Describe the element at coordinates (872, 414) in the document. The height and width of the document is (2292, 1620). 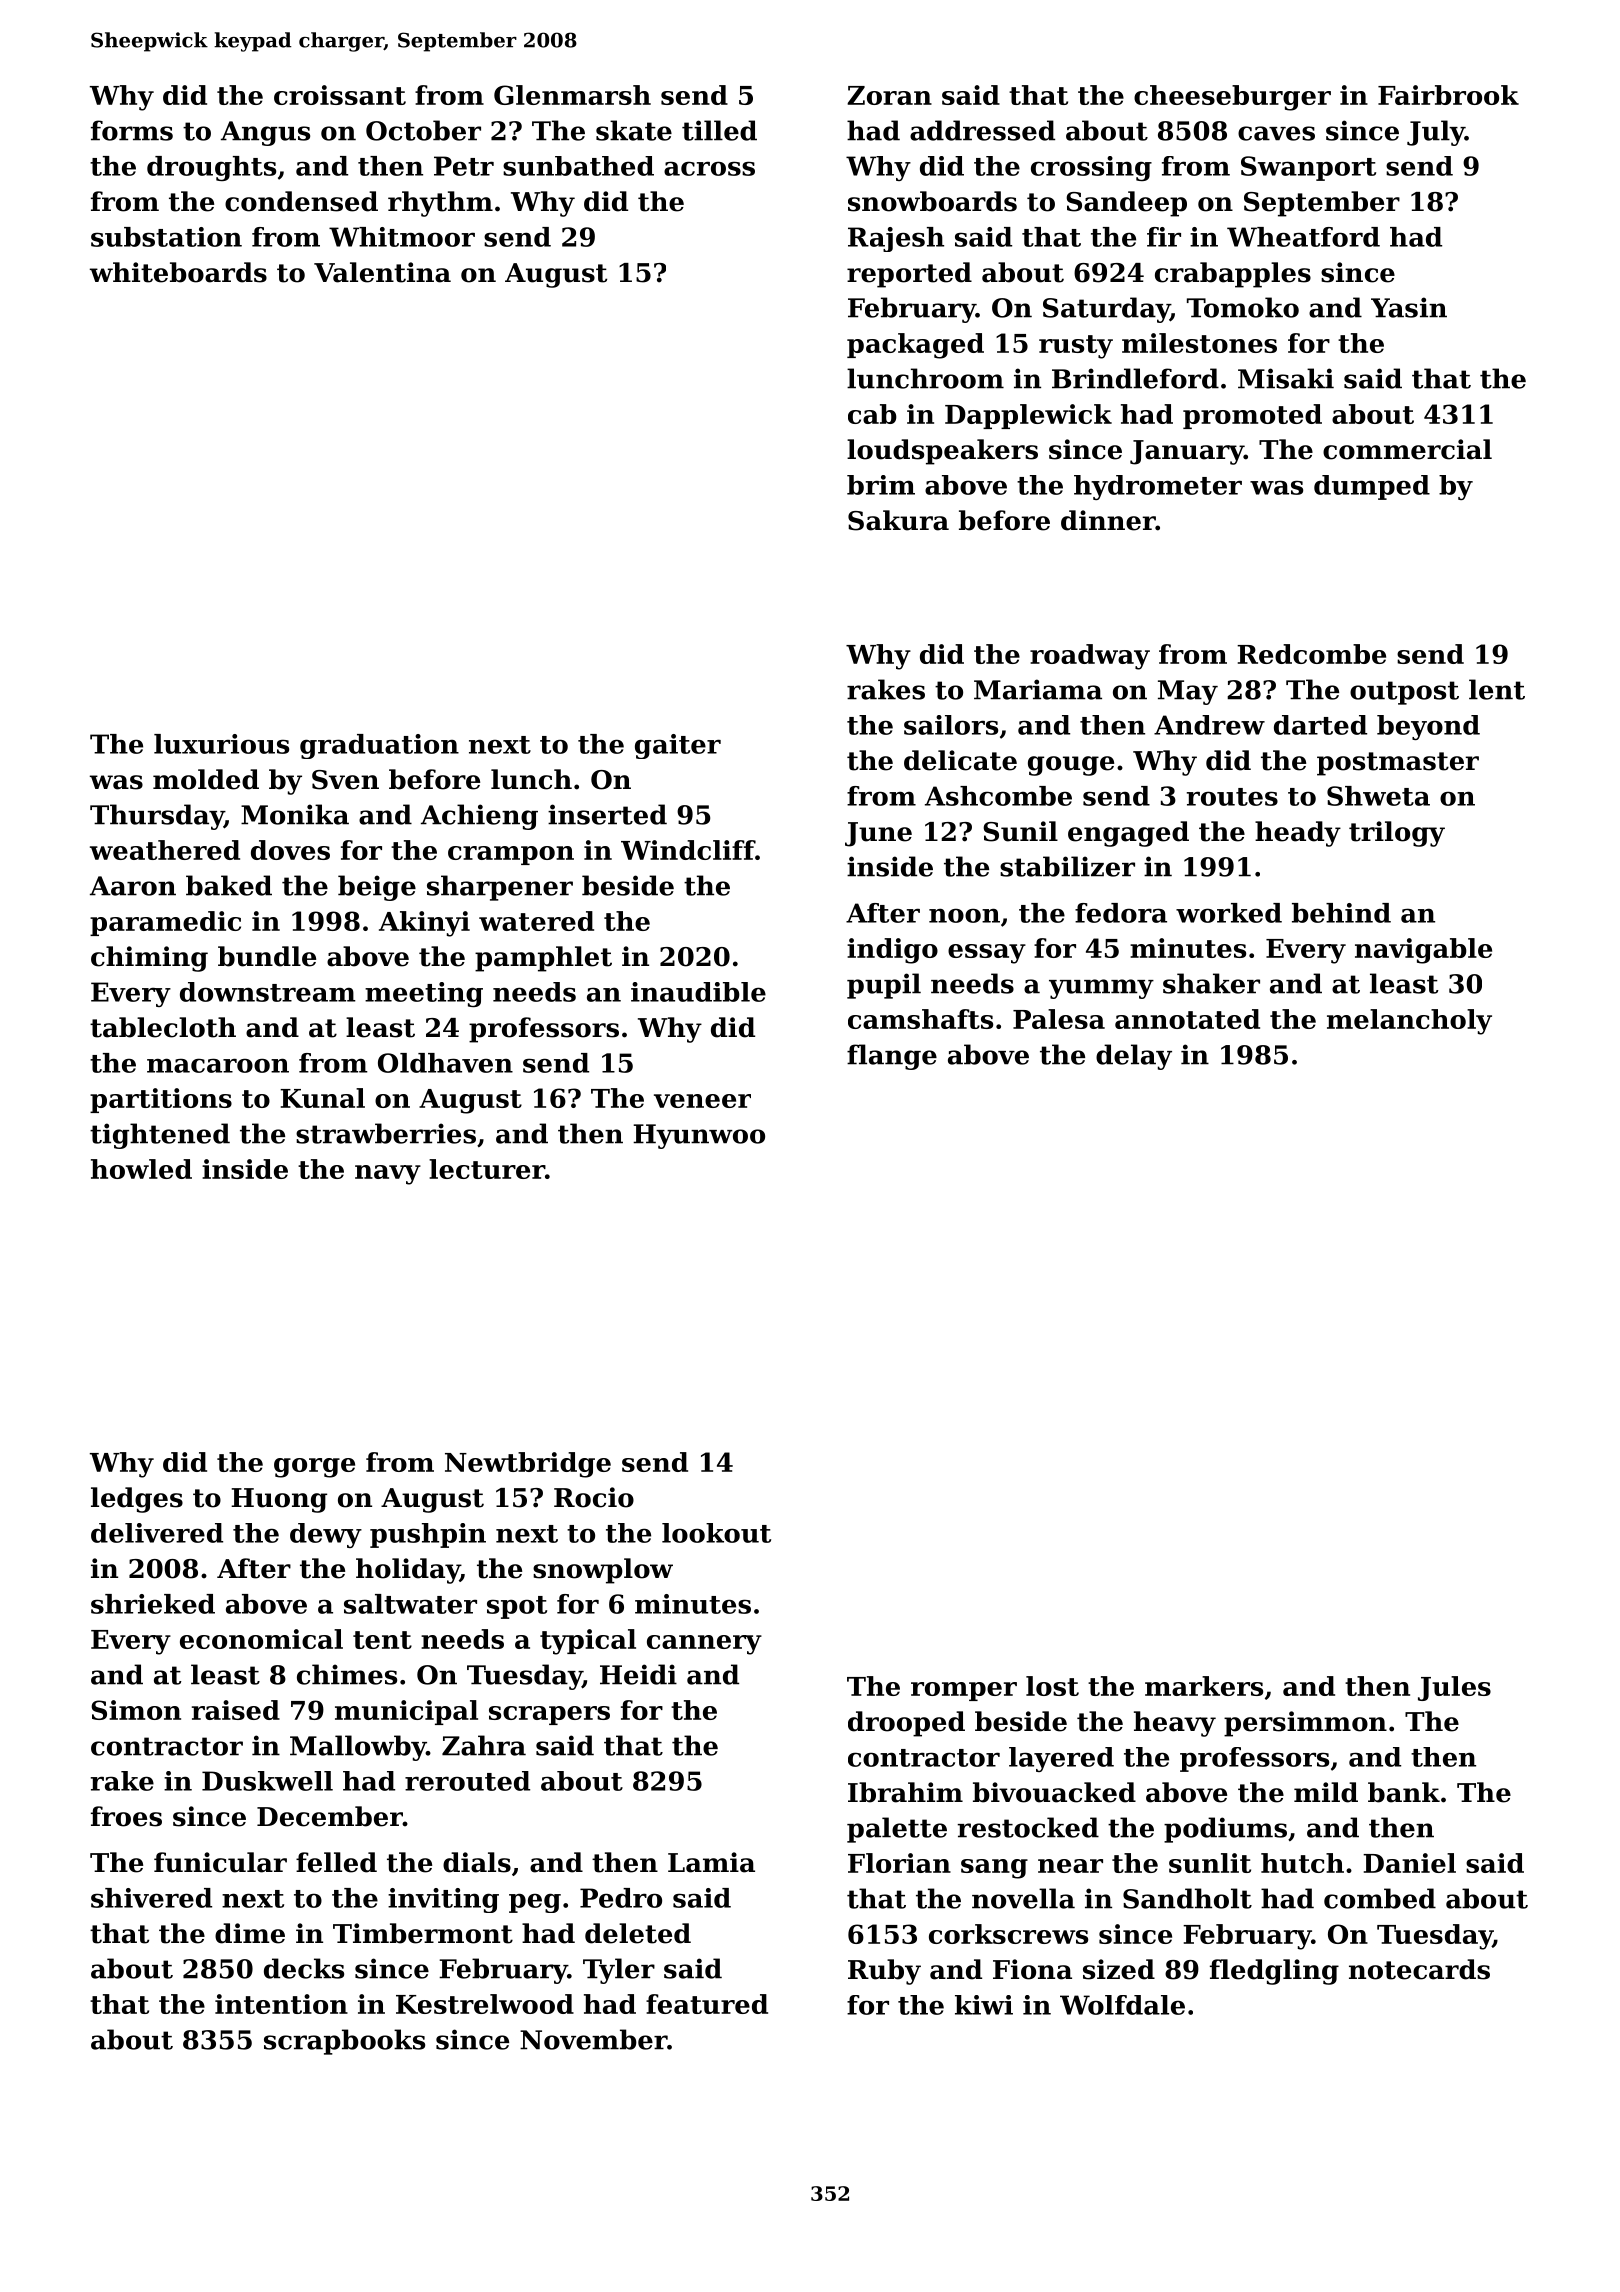
I see `cab` at that location.
